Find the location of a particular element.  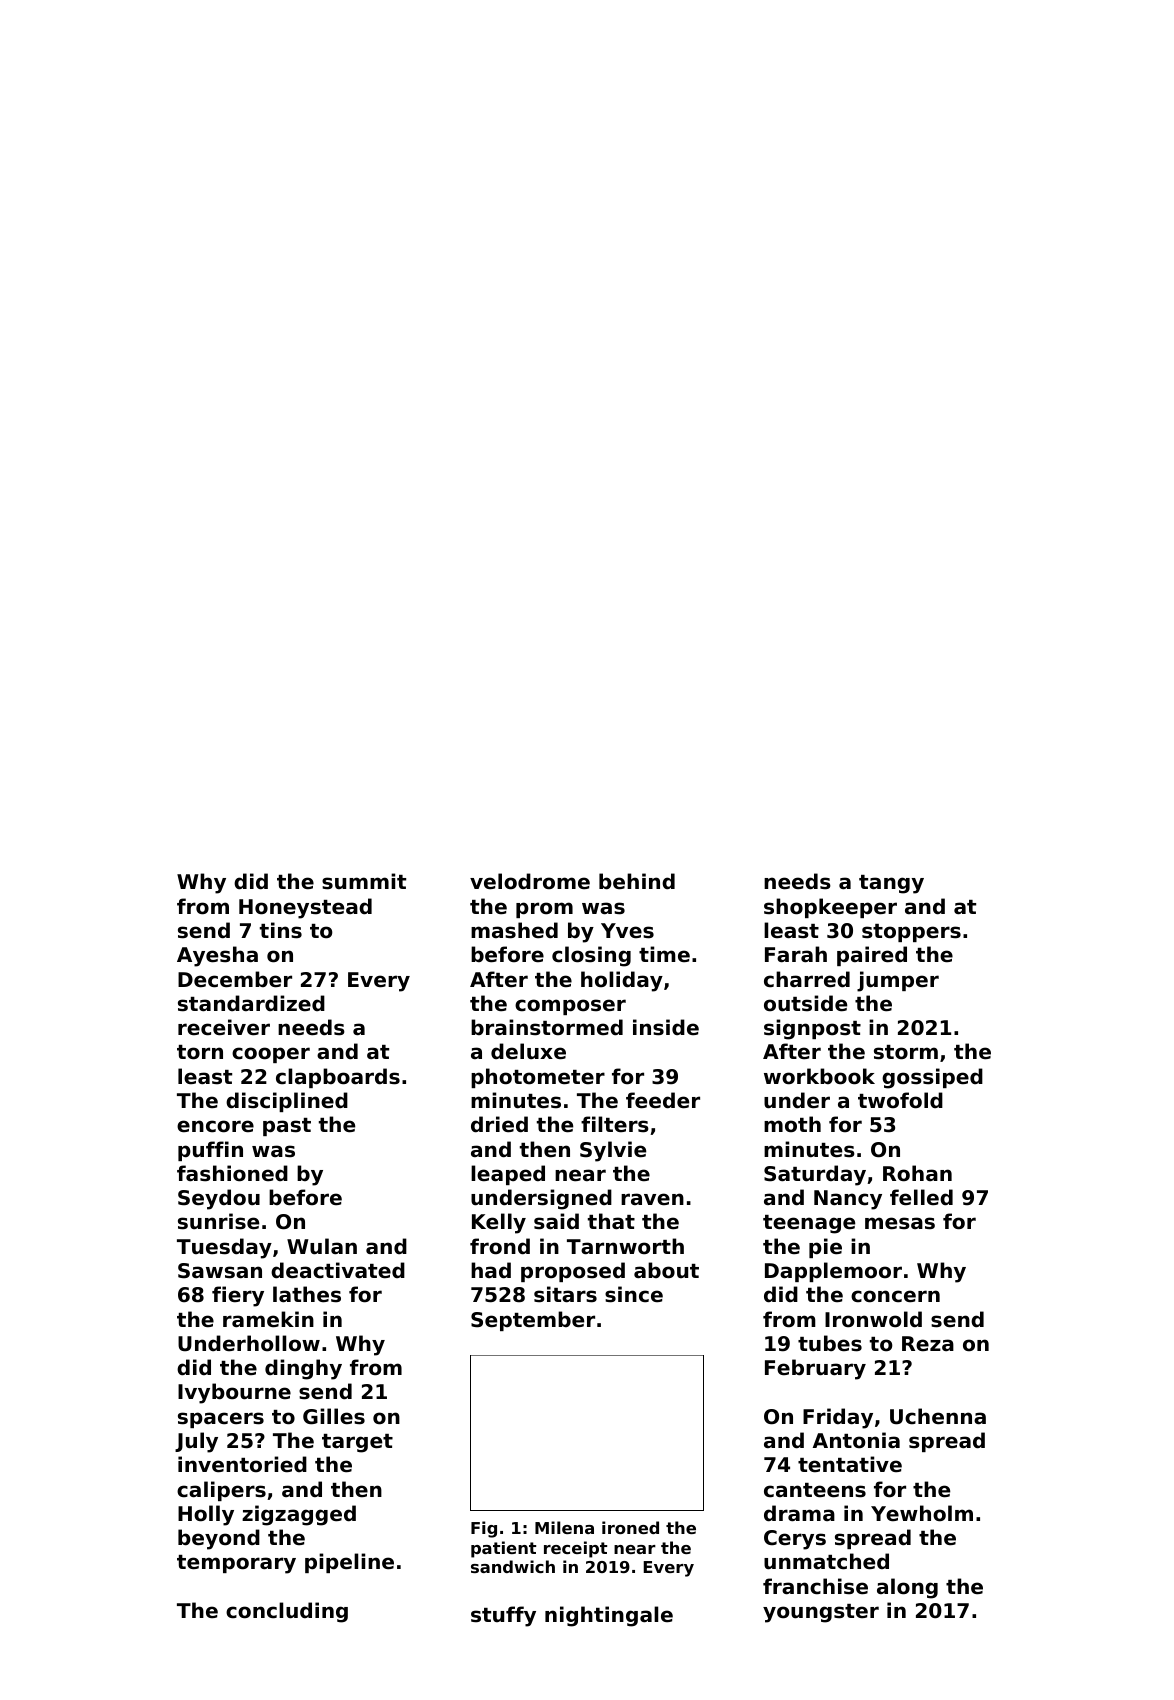

tangy is located at coordinates (891, 884).
